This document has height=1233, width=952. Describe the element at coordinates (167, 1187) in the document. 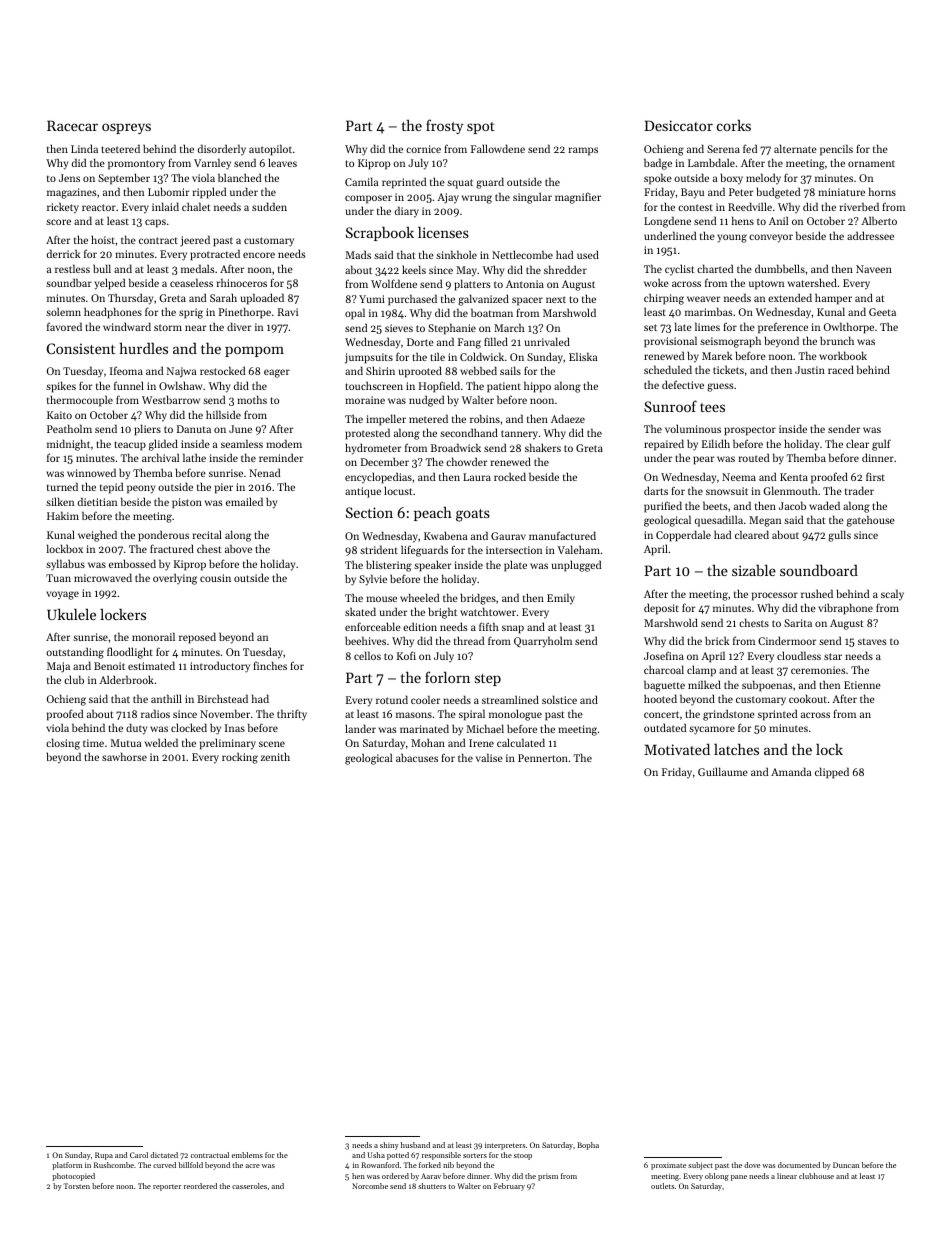

I see `reporter` at that location.
